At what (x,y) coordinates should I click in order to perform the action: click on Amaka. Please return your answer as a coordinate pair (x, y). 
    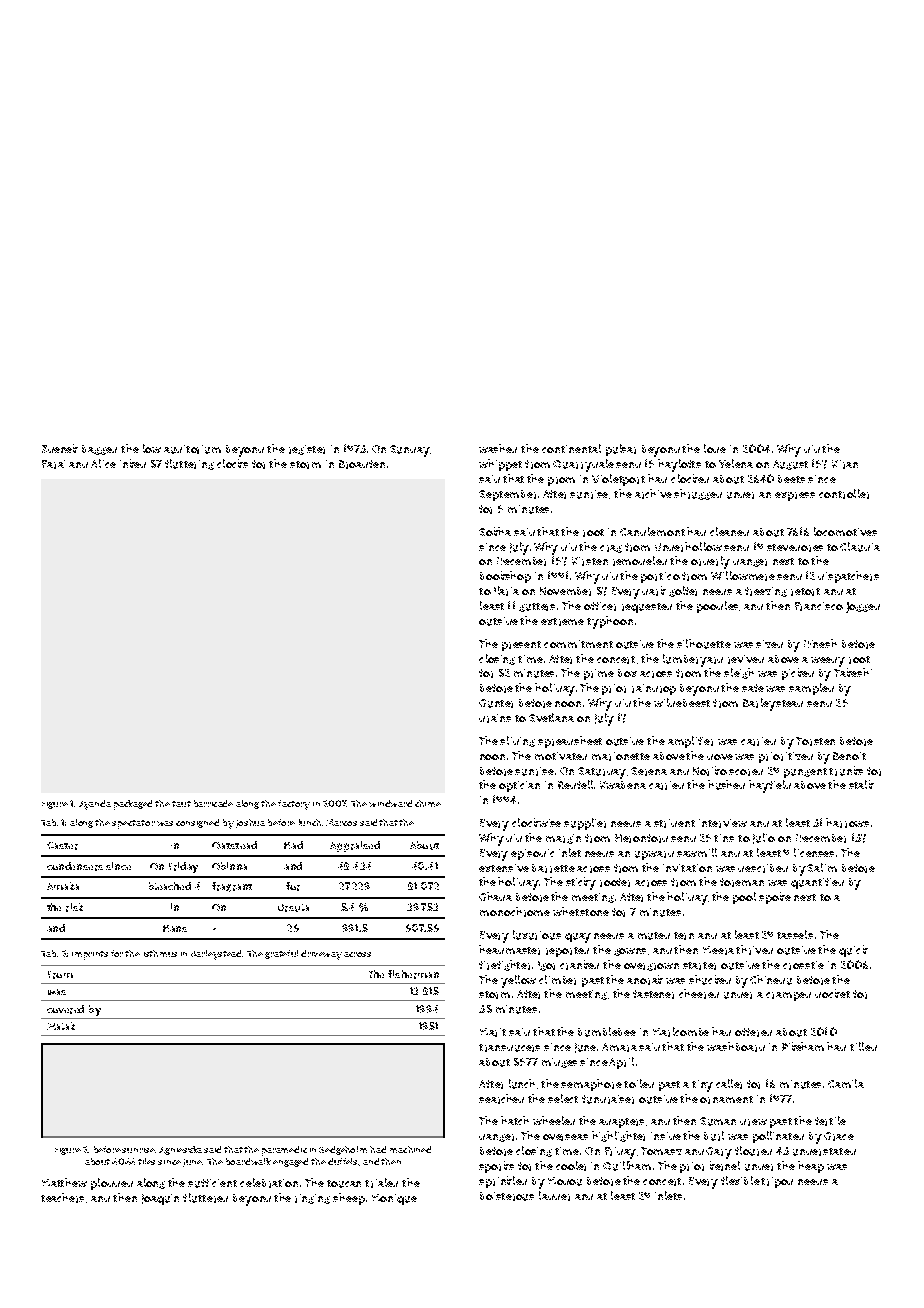
    Looking at the image, I should click on (63, 886).
